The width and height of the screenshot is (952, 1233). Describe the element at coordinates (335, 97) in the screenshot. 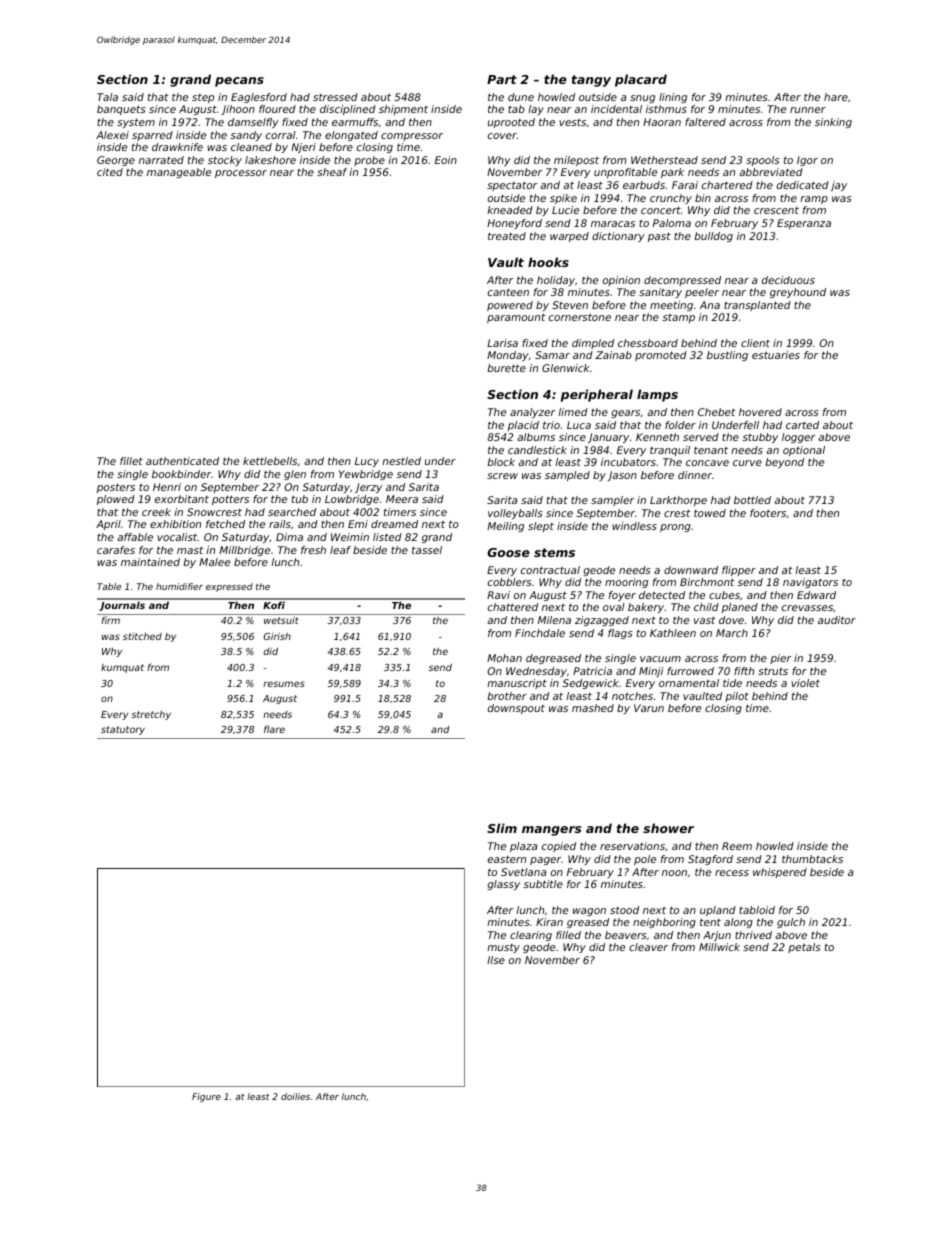

I see `stressed` at that location.
